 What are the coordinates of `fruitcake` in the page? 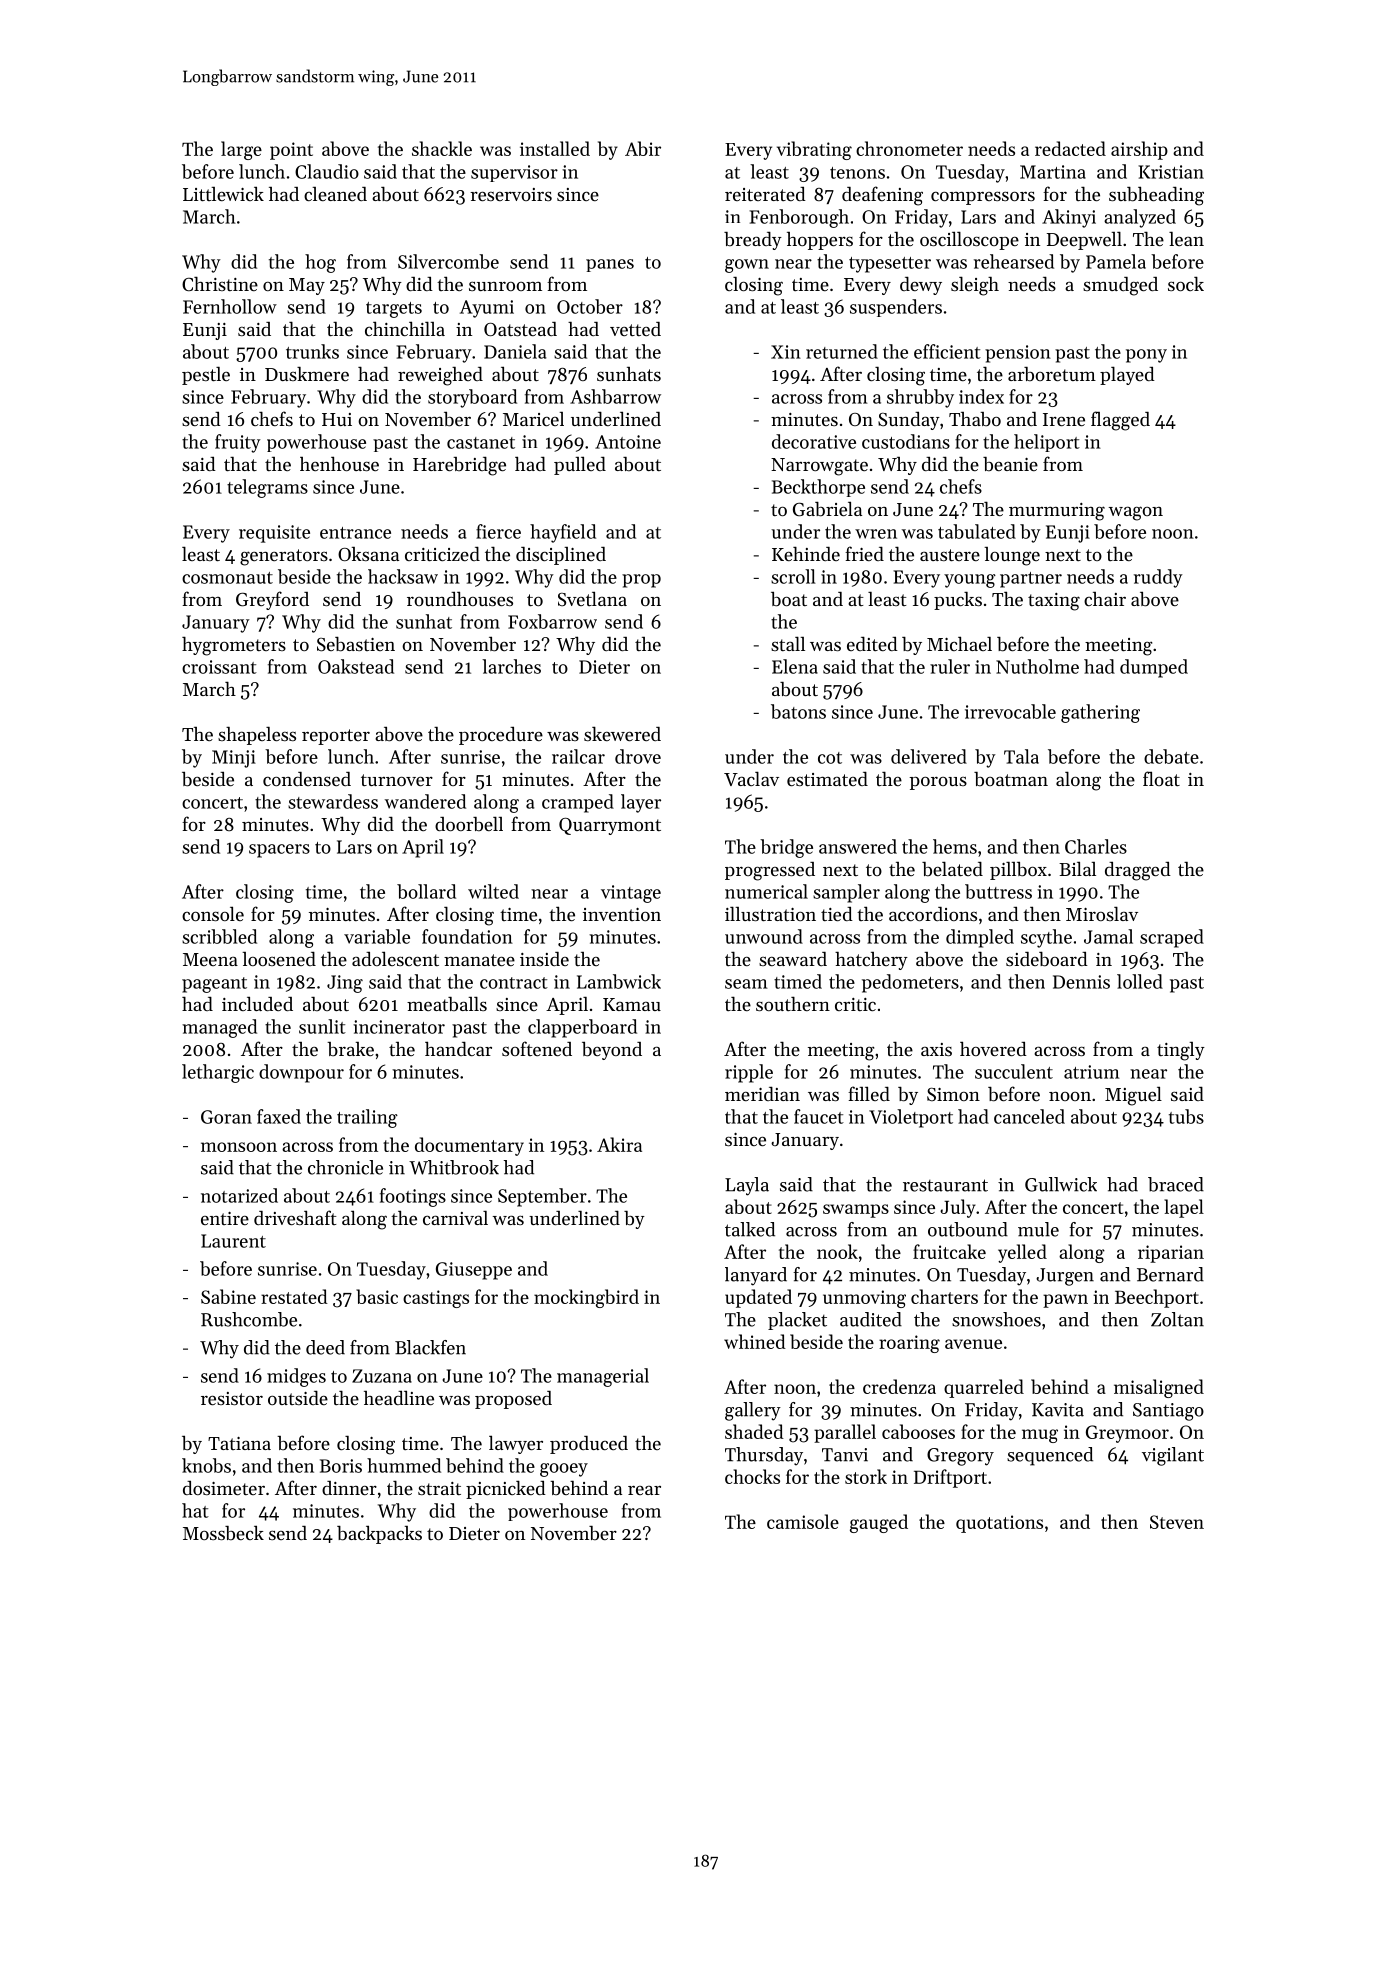 It's located at (949, 1251).
